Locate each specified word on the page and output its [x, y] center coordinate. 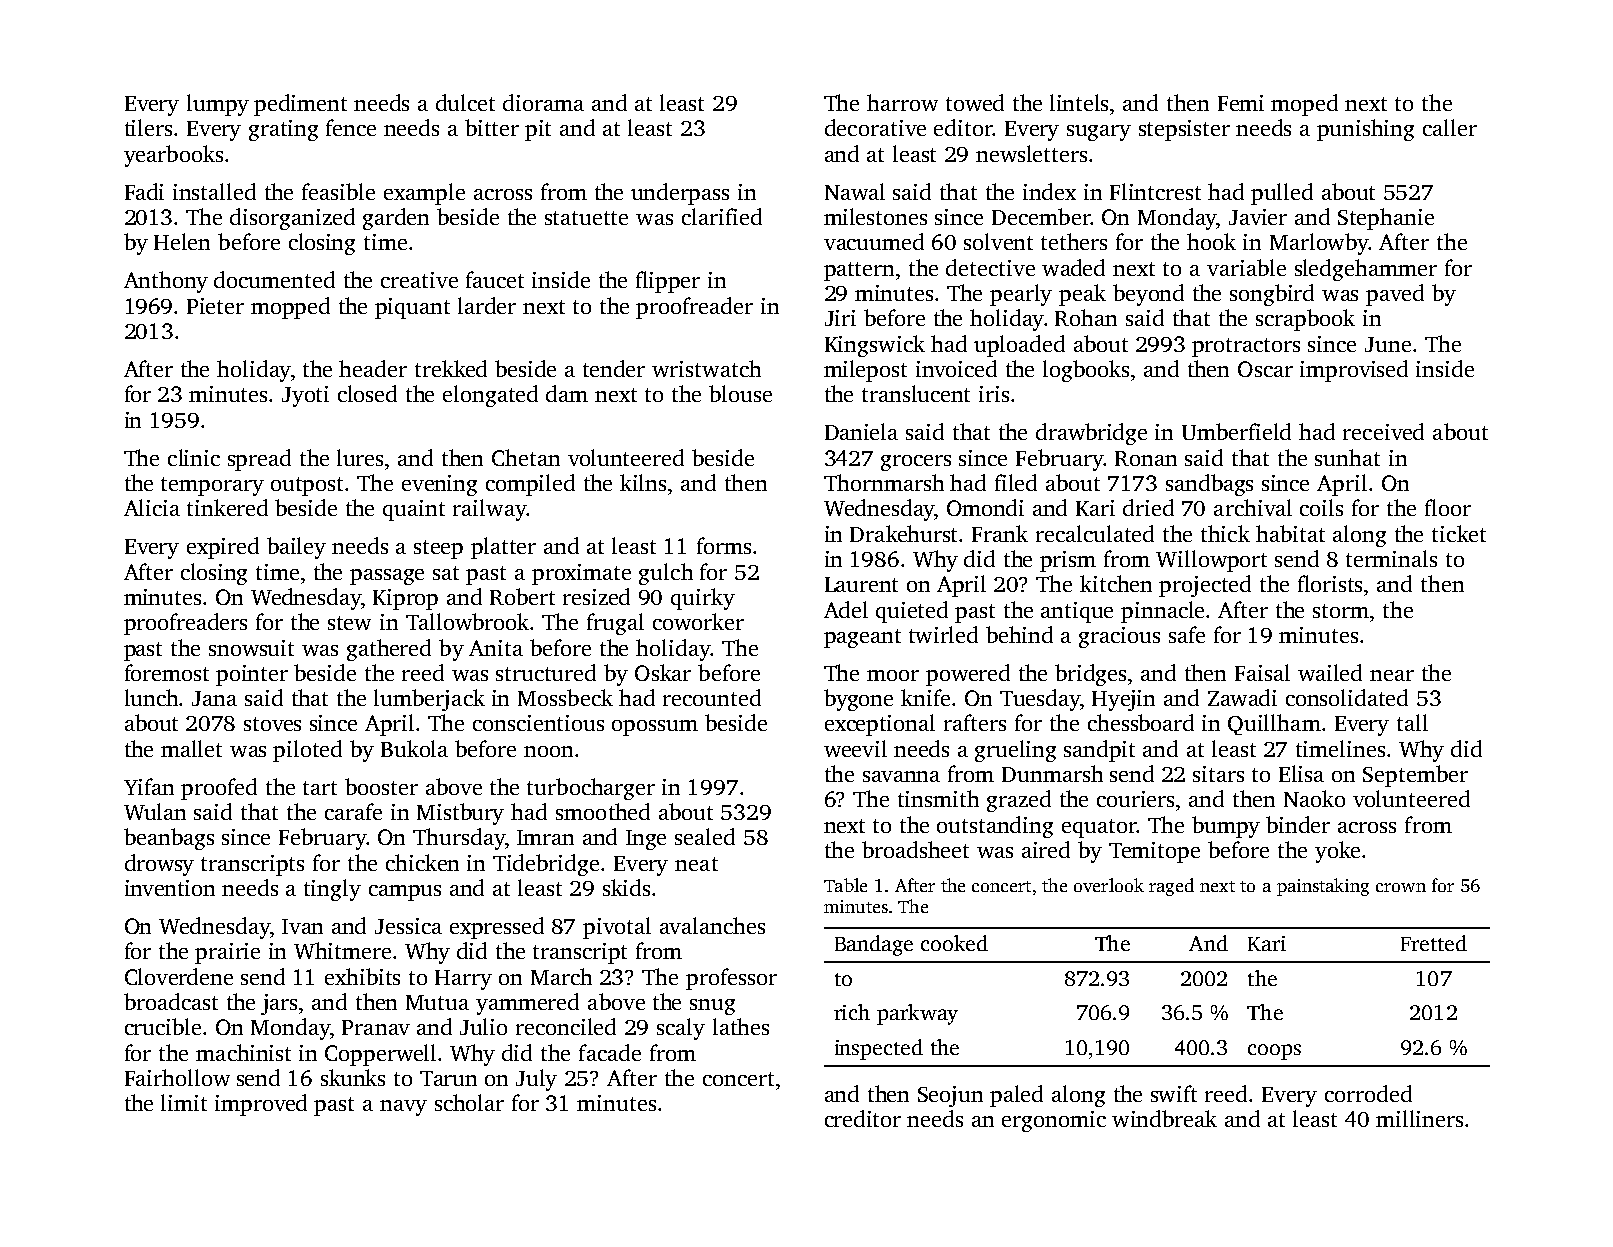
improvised [1354, 371]
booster [381, 786]
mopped [290, 308]
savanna [901, 776]
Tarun [448, 1078]
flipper [668, 282]
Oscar [1265, 369]
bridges [1090, 675]
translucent [916, 393]
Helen [182, 241]
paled [1016, 1096]
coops [1274, 1052]
